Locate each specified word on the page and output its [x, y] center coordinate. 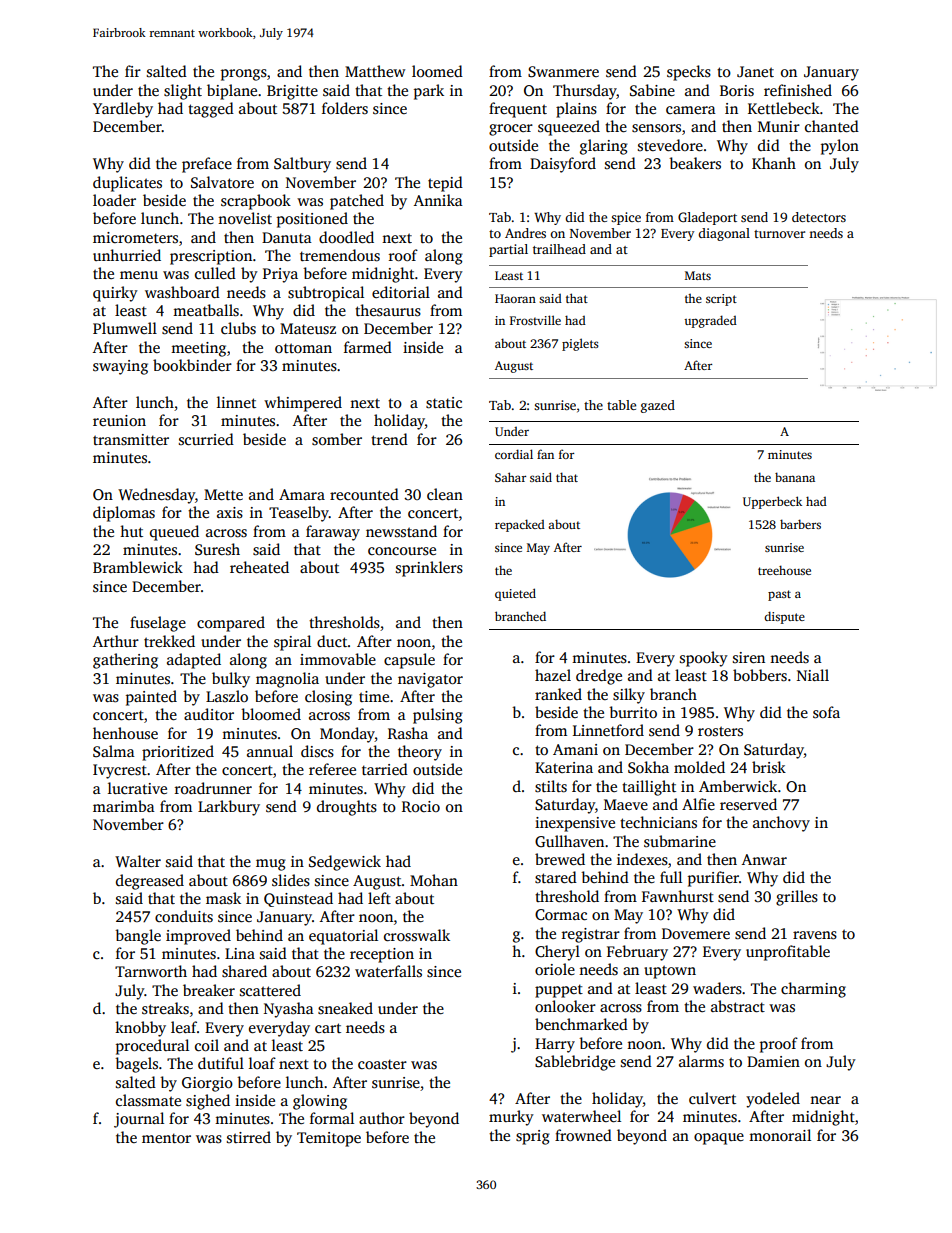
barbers [800, 524]
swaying [120, 367]
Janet [755, 72]
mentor [166, 1138]
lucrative [137, 788]
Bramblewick [138, 567]
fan [545, 454]
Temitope [329, 1139]
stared [556, 877]
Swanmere [563, 72]
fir [133, 71]
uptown [670, 972]
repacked [520, 525]
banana [795, 477]
